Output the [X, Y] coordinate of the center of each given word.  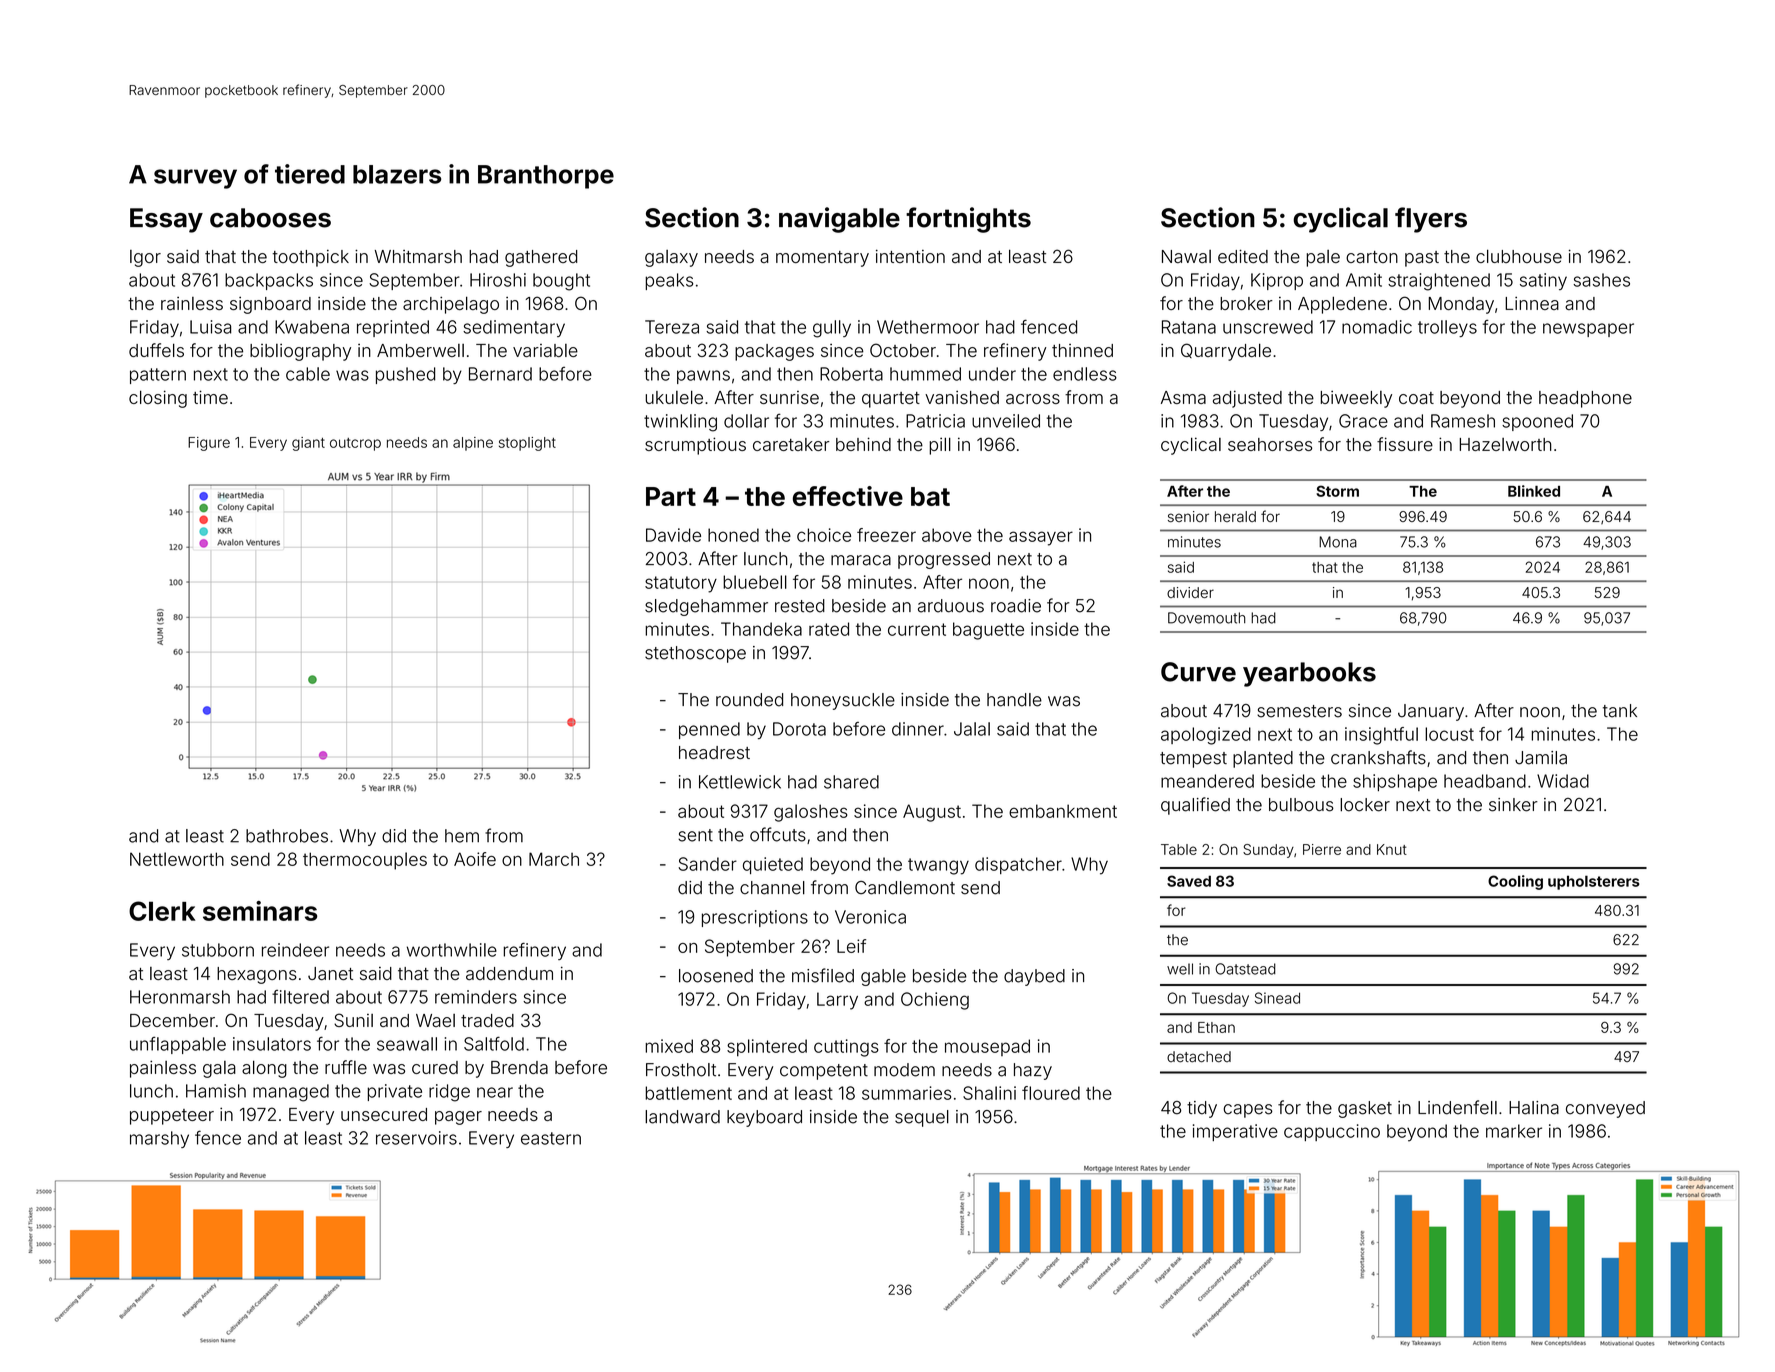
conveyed [1605, 1109]
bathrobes [287, 836]
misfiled [823, 975]
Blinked [1534, 491]
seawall [407, 1044]
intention [910, 256]
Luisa [211, 327]
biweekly [1356, 399]
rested [800, 606]
